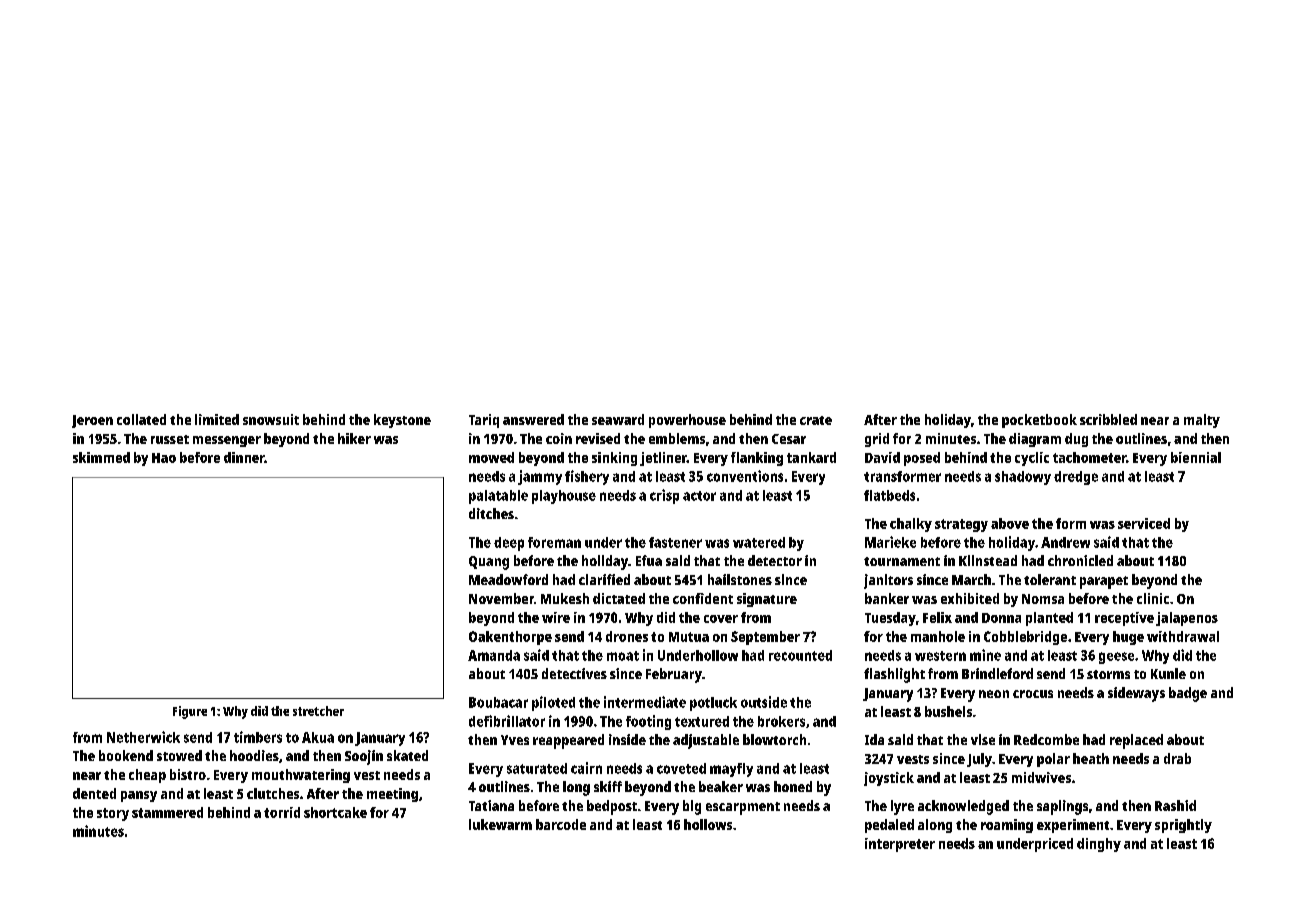 This screenshot has width=1308, height=924. Describe the element at coordinates (188, 774) in the screenshot. I see `bistro` at that location.
